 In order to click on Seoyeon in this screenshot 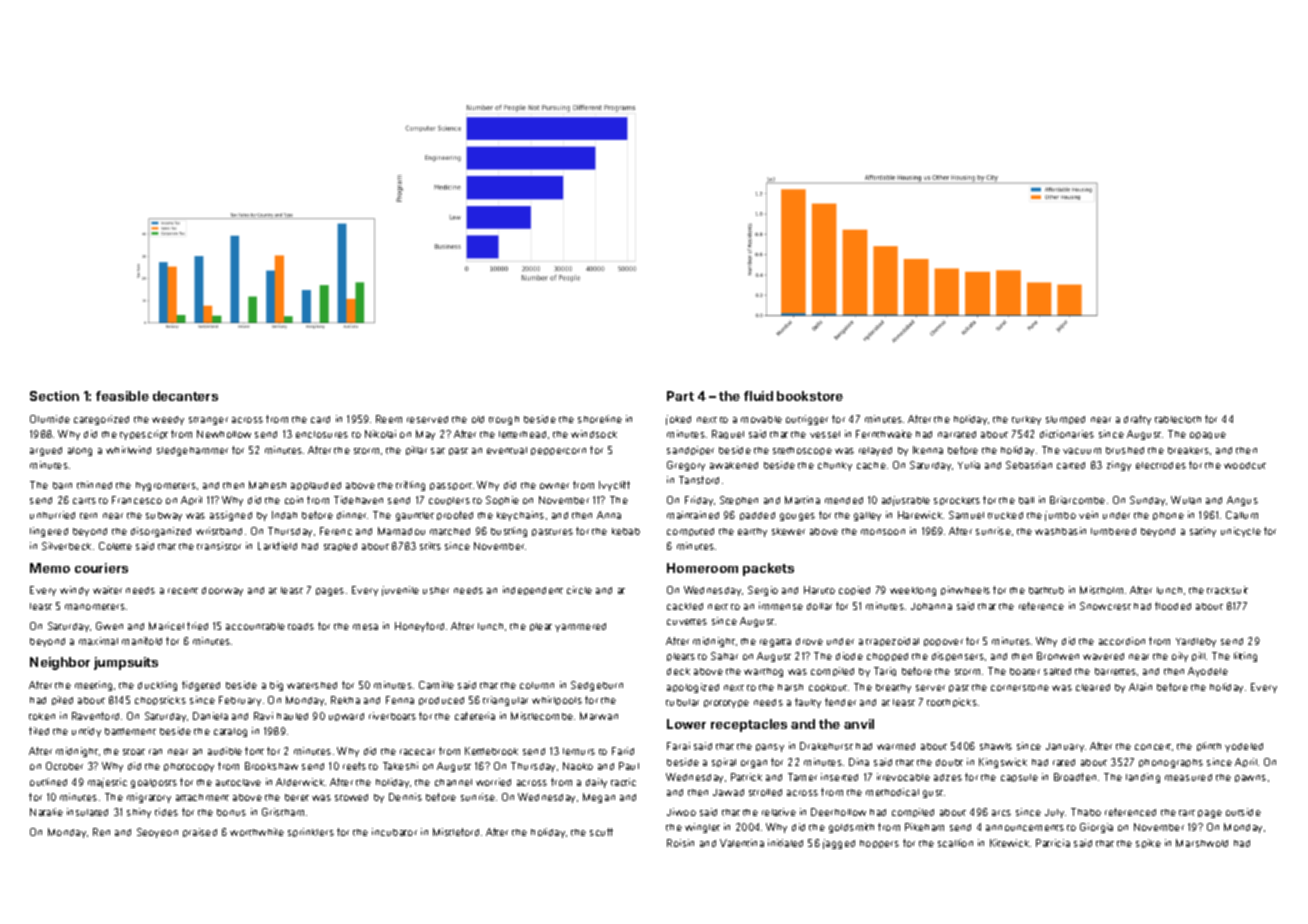, I will do `click(157, 833)`.
